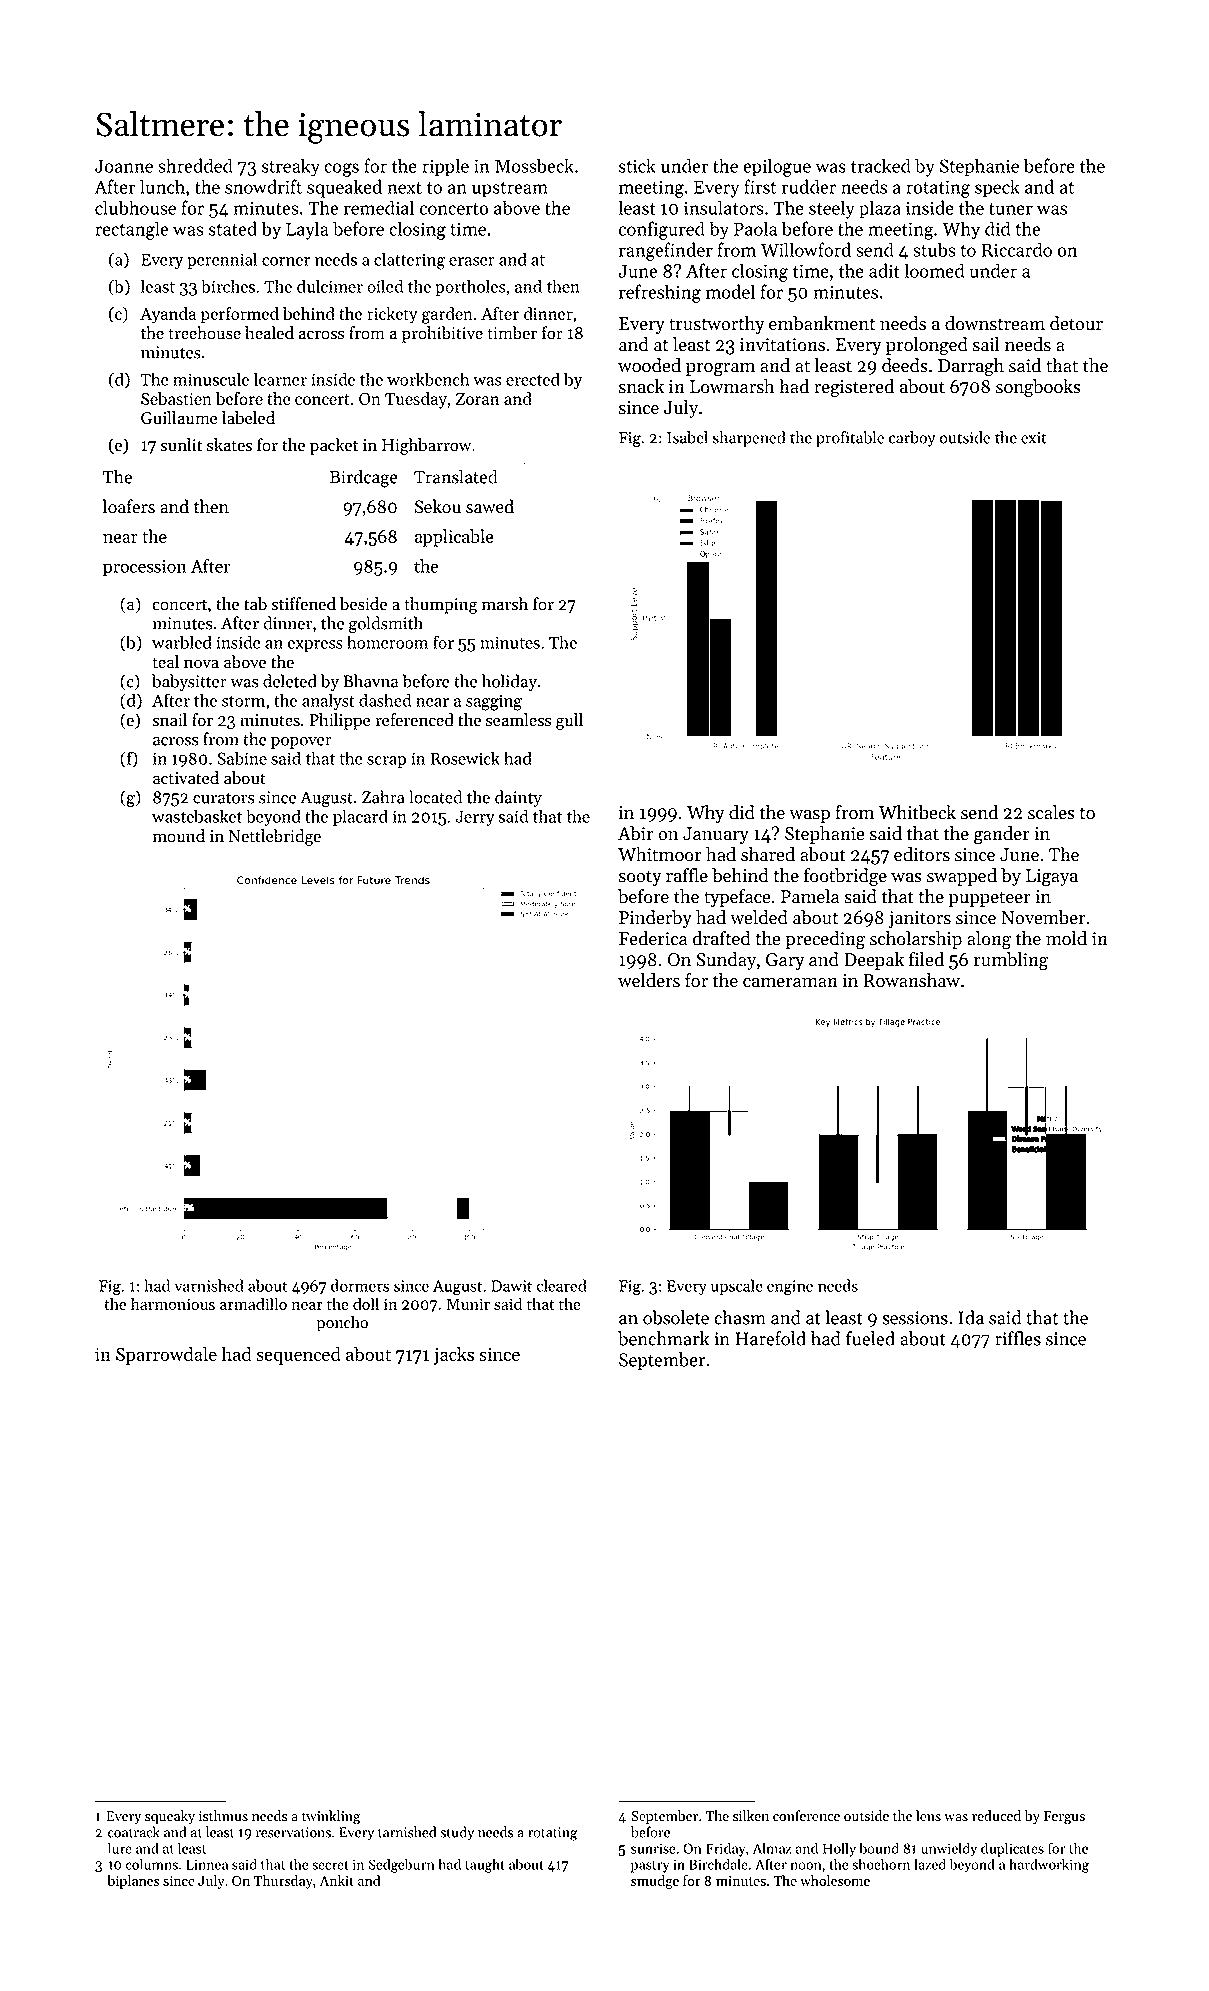 The image size is (1209, 1991). Describe the element at coordinates (337, 1880) in the screenshot. I see `Ankit` at that location.
